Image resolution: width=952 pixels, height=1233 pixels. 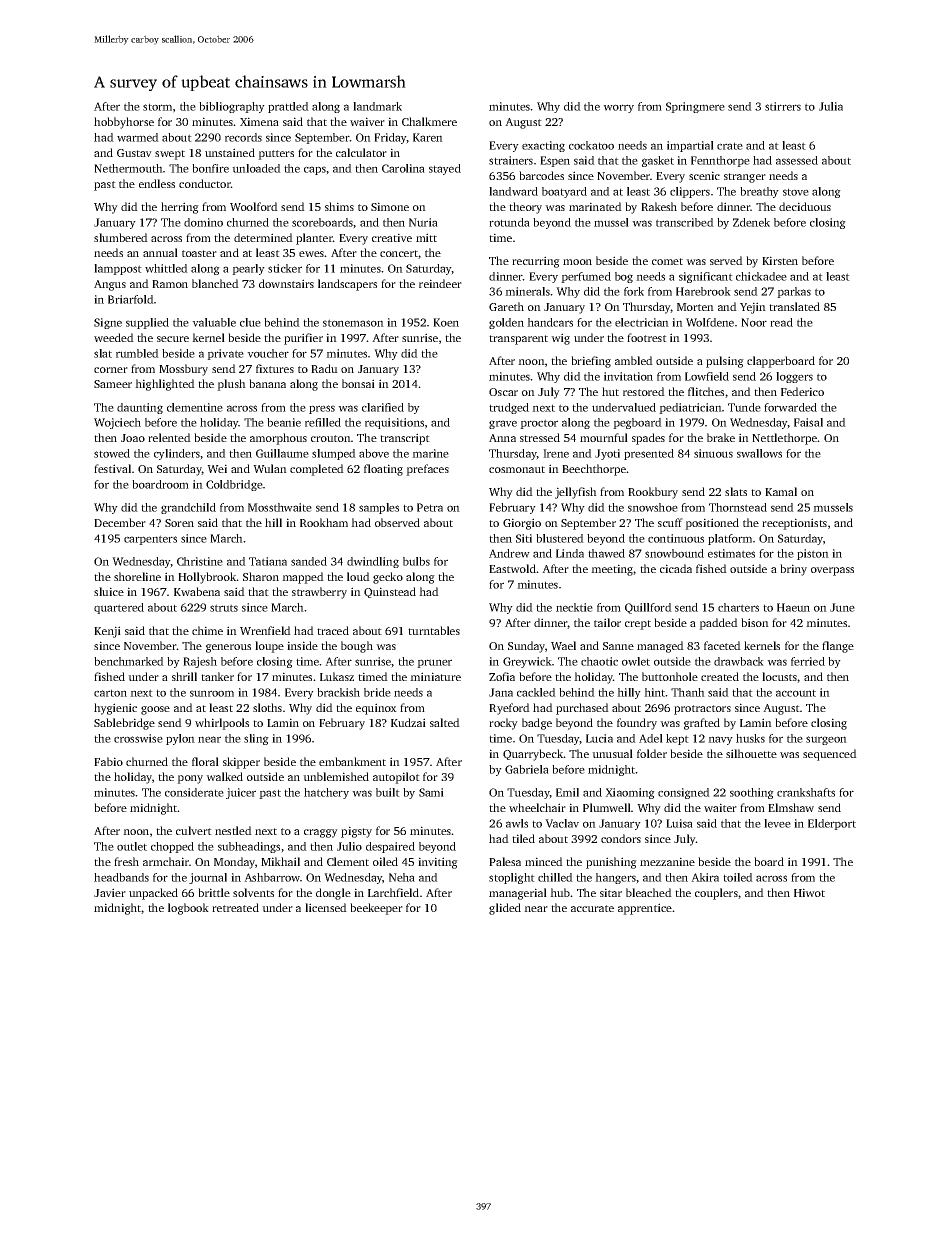 I want to click on swept, so click(x=170, y=155).
